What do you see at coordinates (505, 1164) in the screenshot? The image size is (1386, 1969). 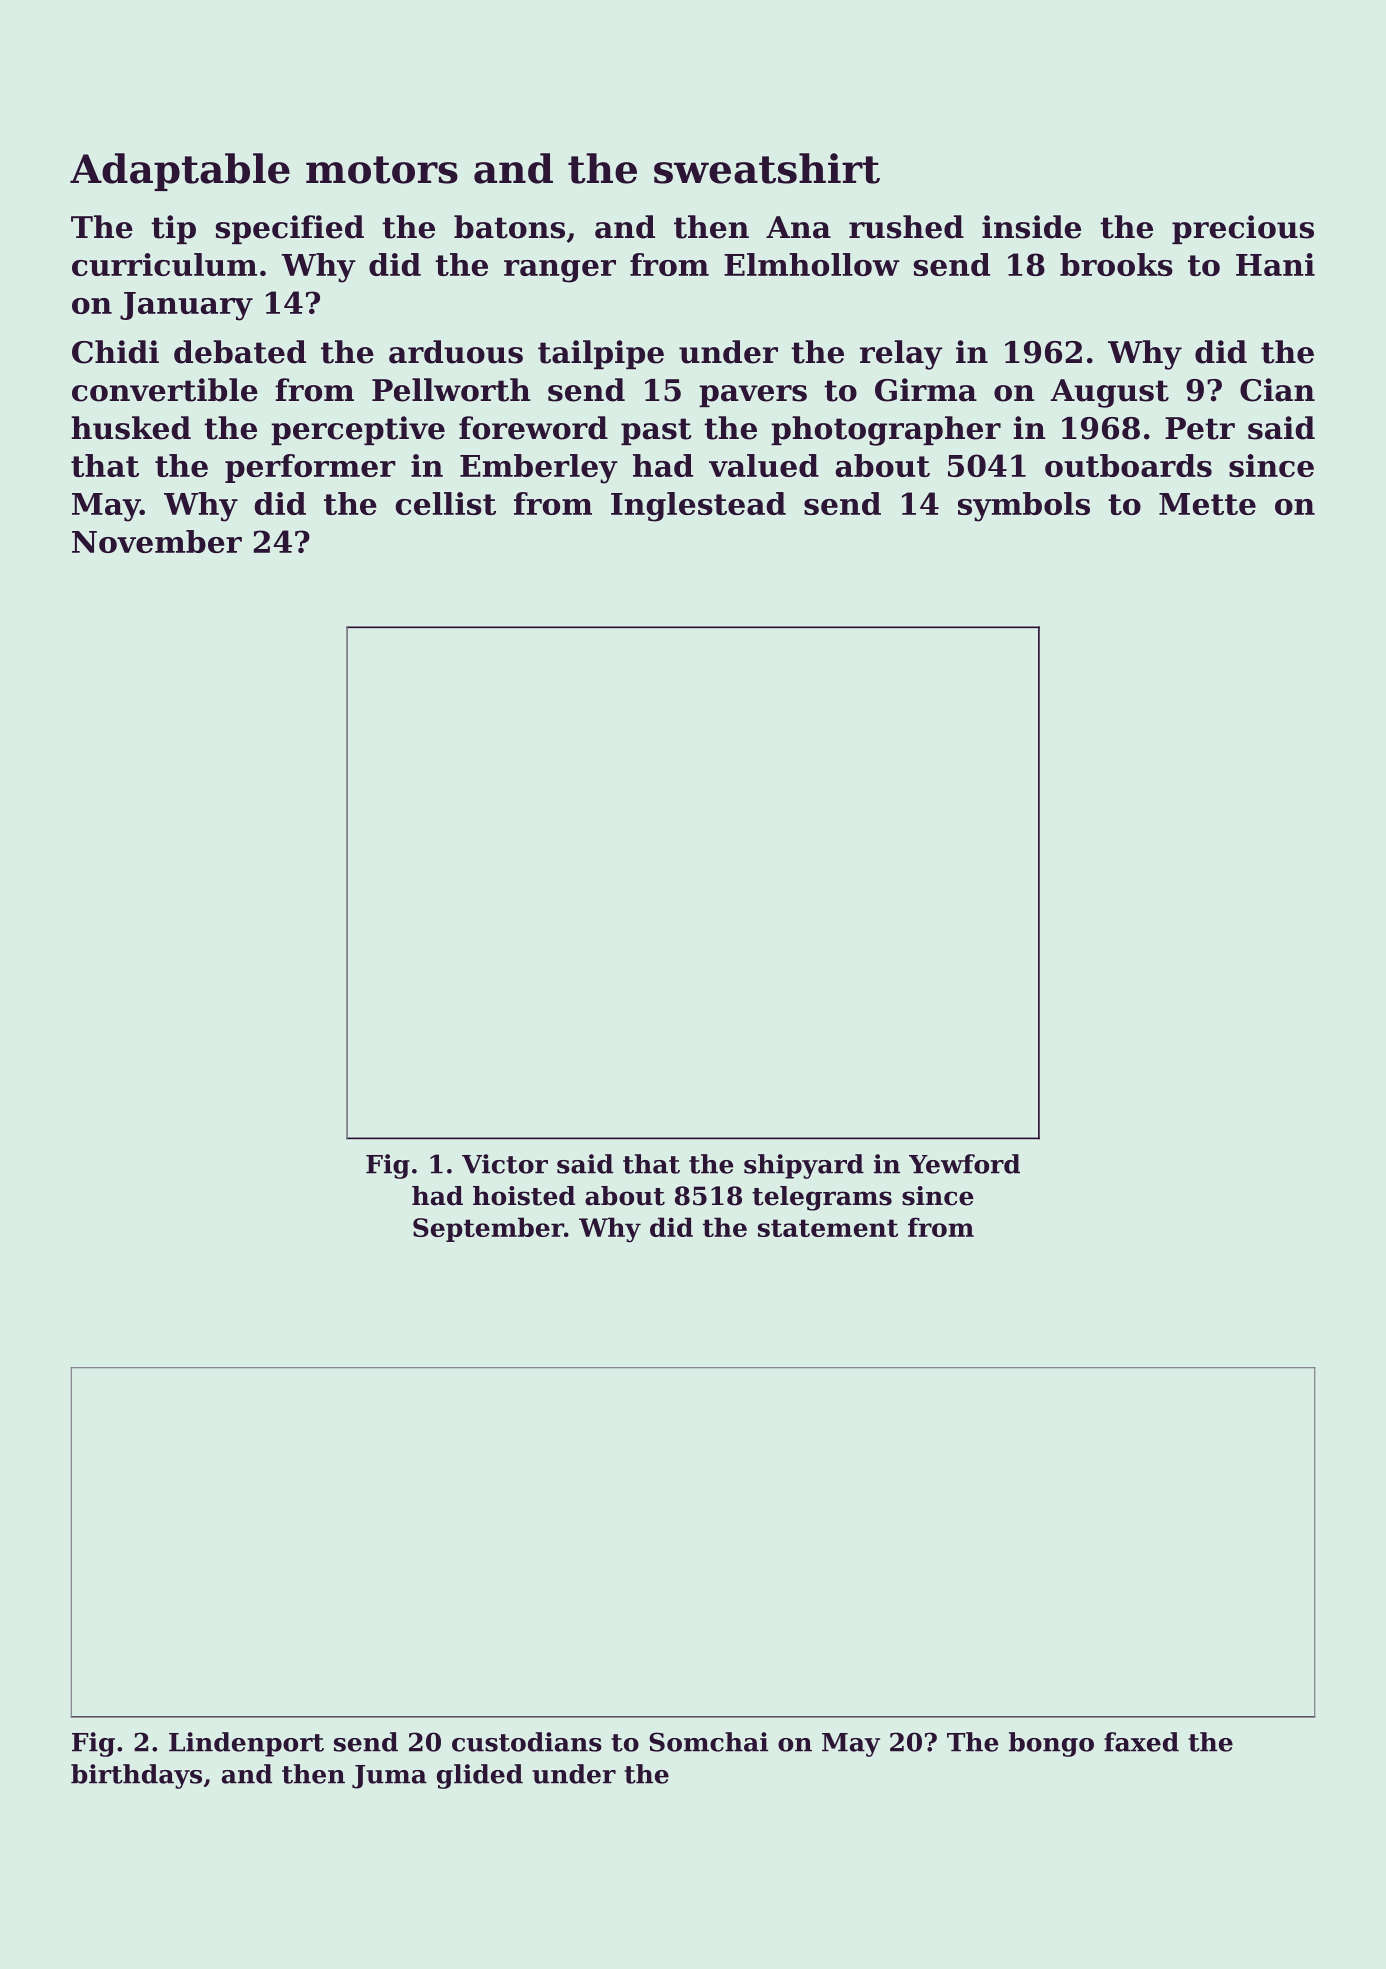 I see `Victor` at bounding box center [505, 1164].
